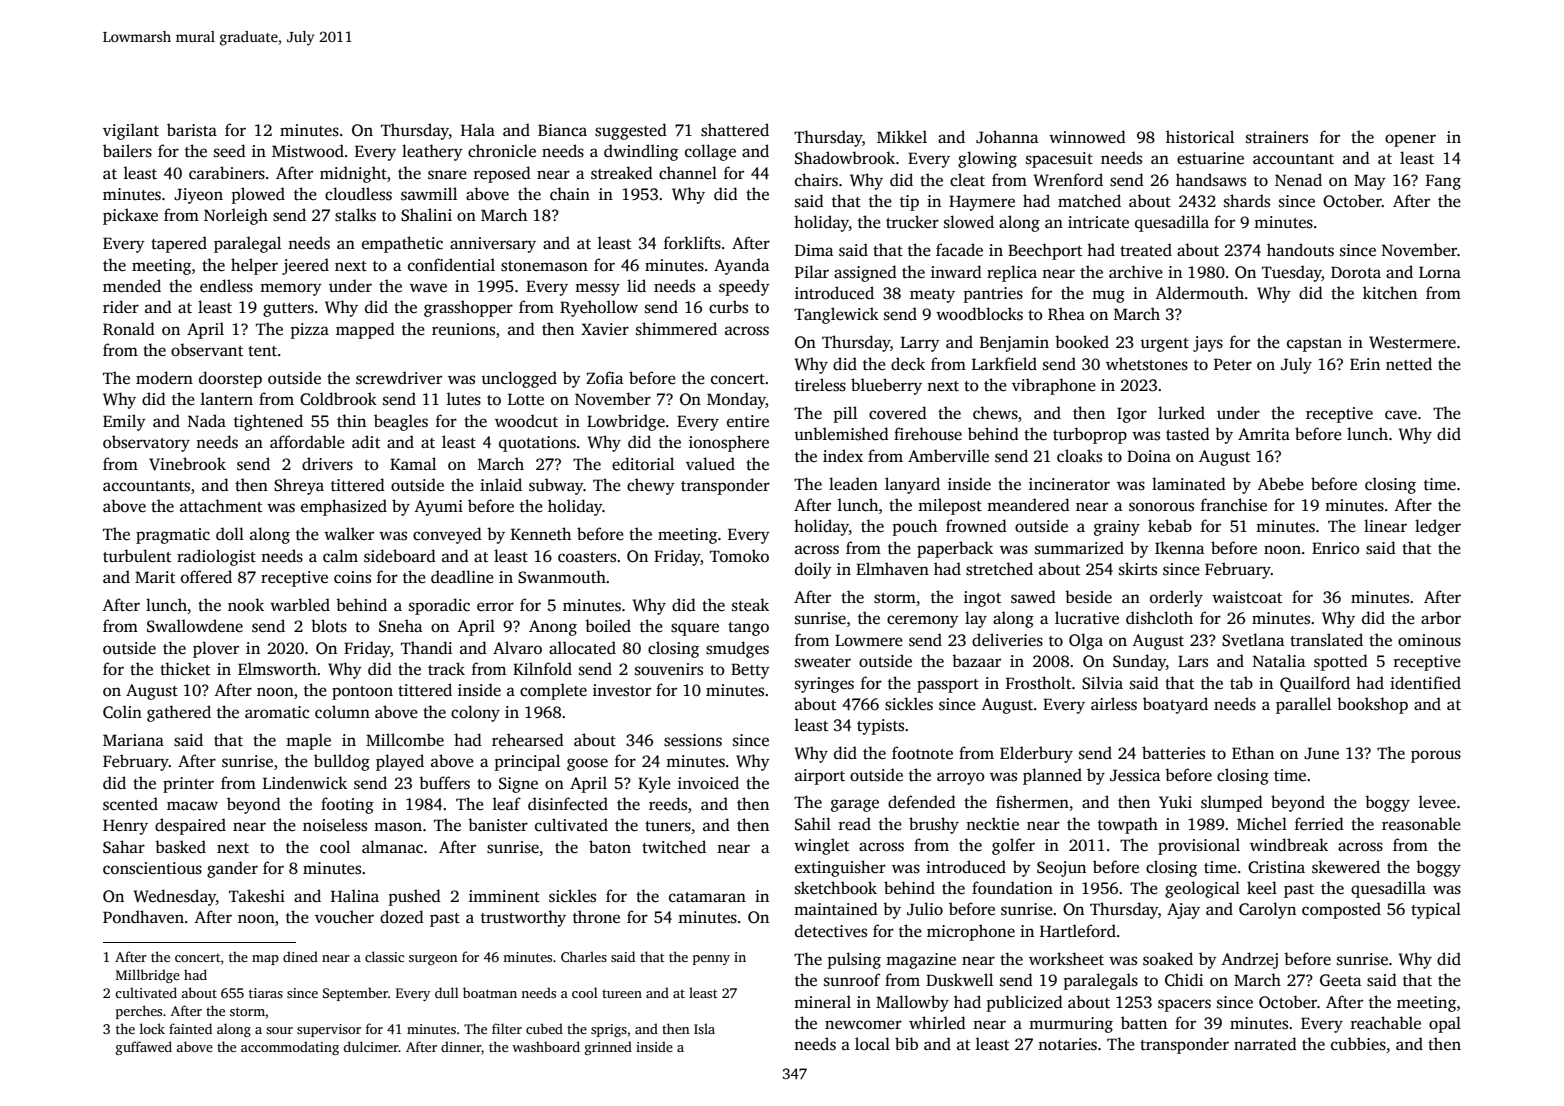 Image resolution: width=1564 pixels, height=1106 pixels. What do you see at coordinates (195, 626) in the image?
I see `Swallowdene` at bounding box center [195, 626].
